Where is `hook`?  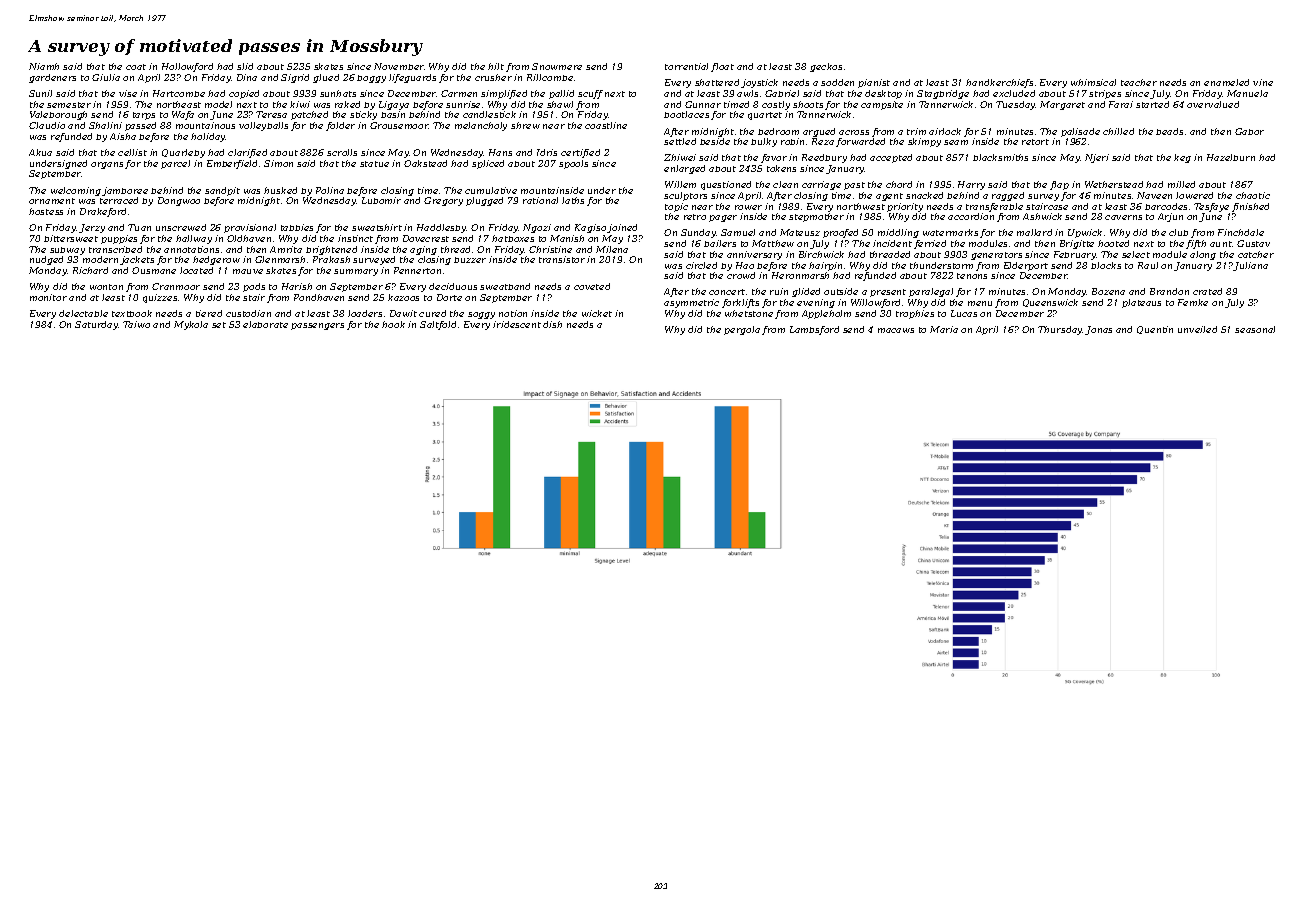
hook is located at coordinates (393, 324).
